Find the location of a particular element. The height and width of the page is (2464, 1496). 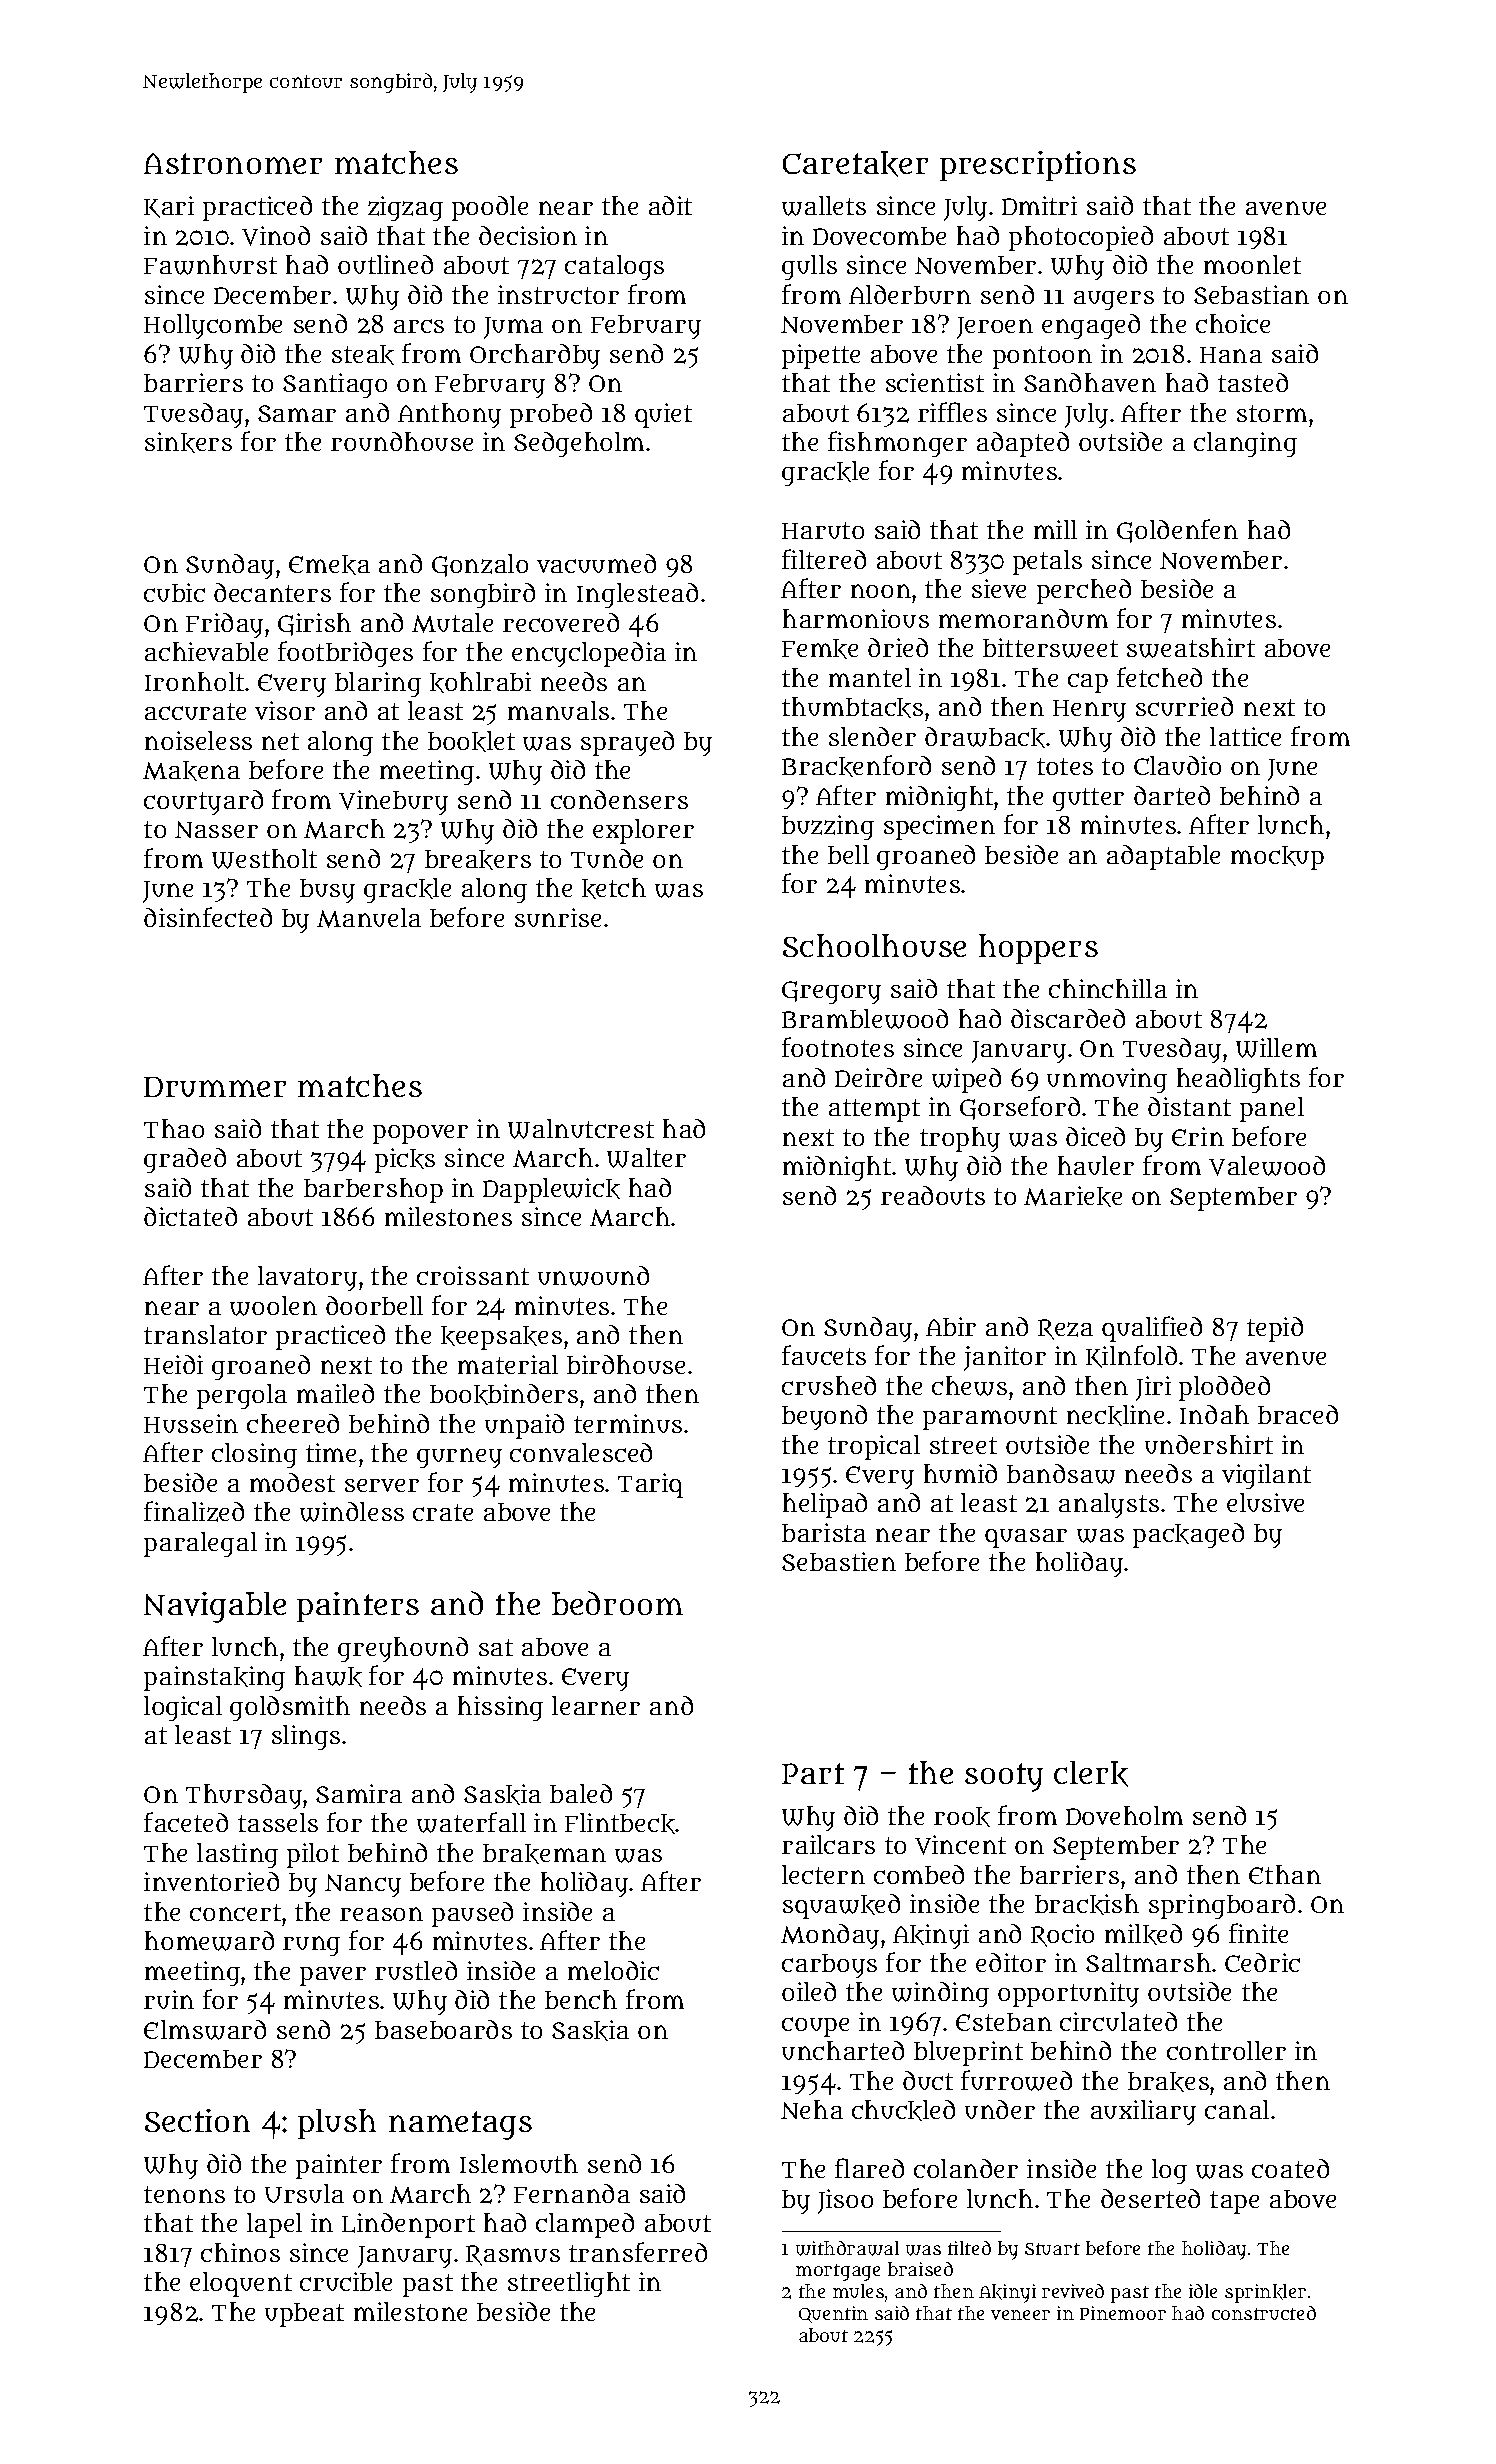

Tunde is located at coordinates (607, 858).
